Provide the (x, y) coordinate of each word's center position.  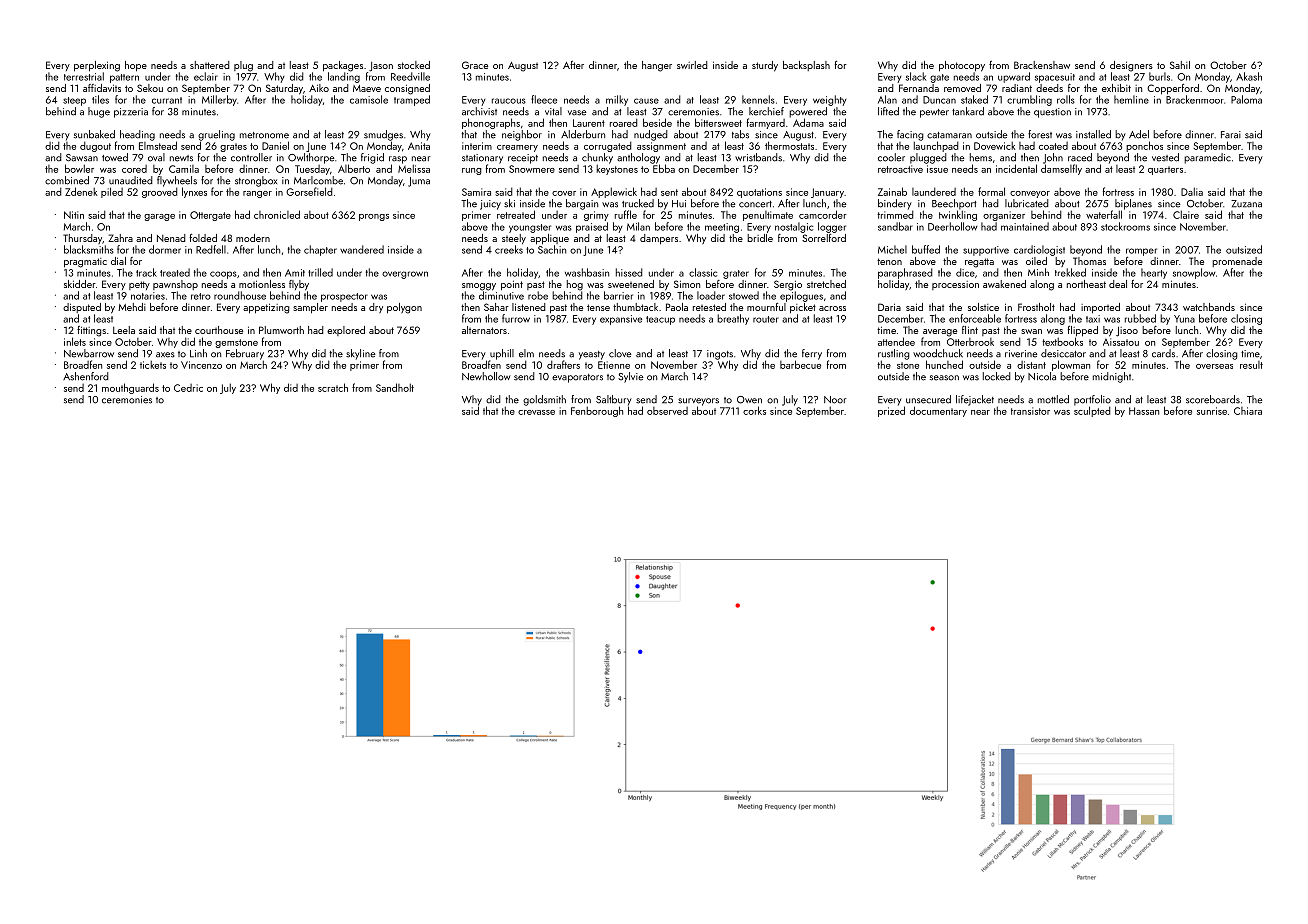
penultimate (768, 216)
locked (997, 376)
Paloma (1246, 99)
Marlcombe (318, 180)
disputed (82, 308)
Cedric (188, 388)
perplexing (97, 66)
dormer (165, 249)
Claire (1186, 214)
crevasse (536, 412)
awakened (1004, 284)
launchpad (936, 146)
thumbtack (635, 307)
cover (564, 193)
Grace (475, 65)
